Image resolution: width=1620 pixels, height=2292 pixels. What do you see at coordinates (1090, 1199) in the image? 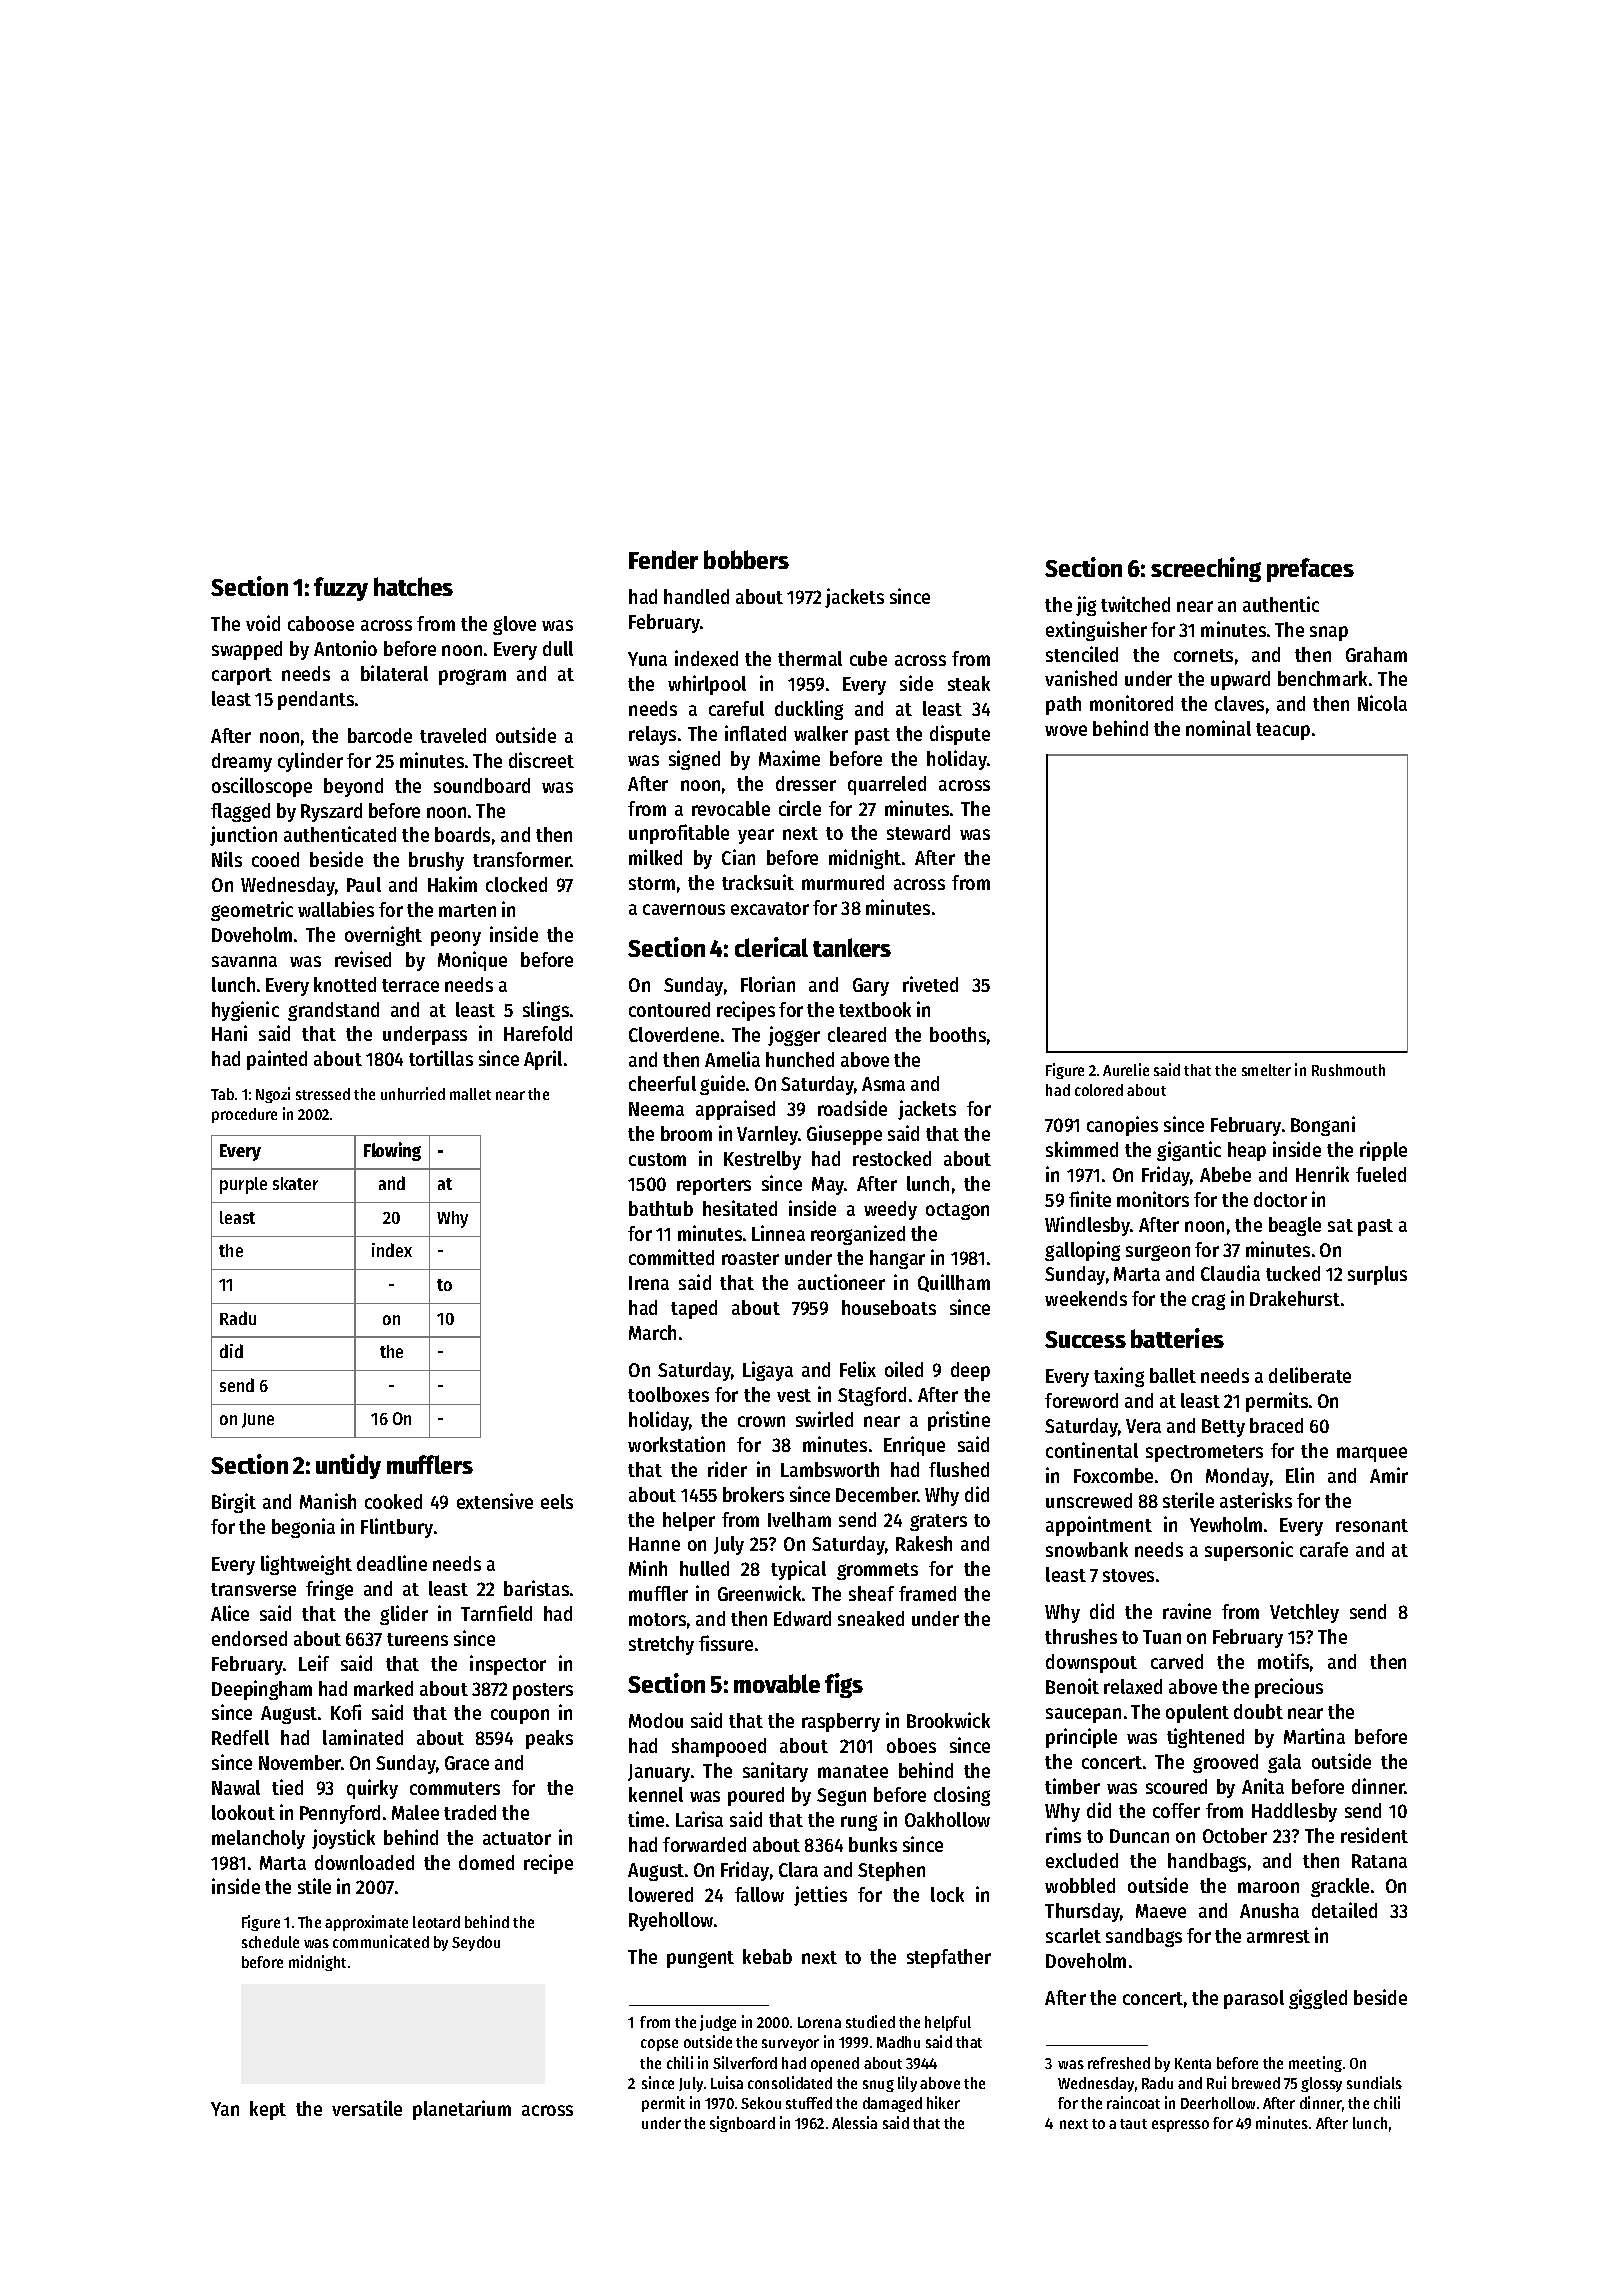
I see `finite` at bounding box center [1090, 1199].
